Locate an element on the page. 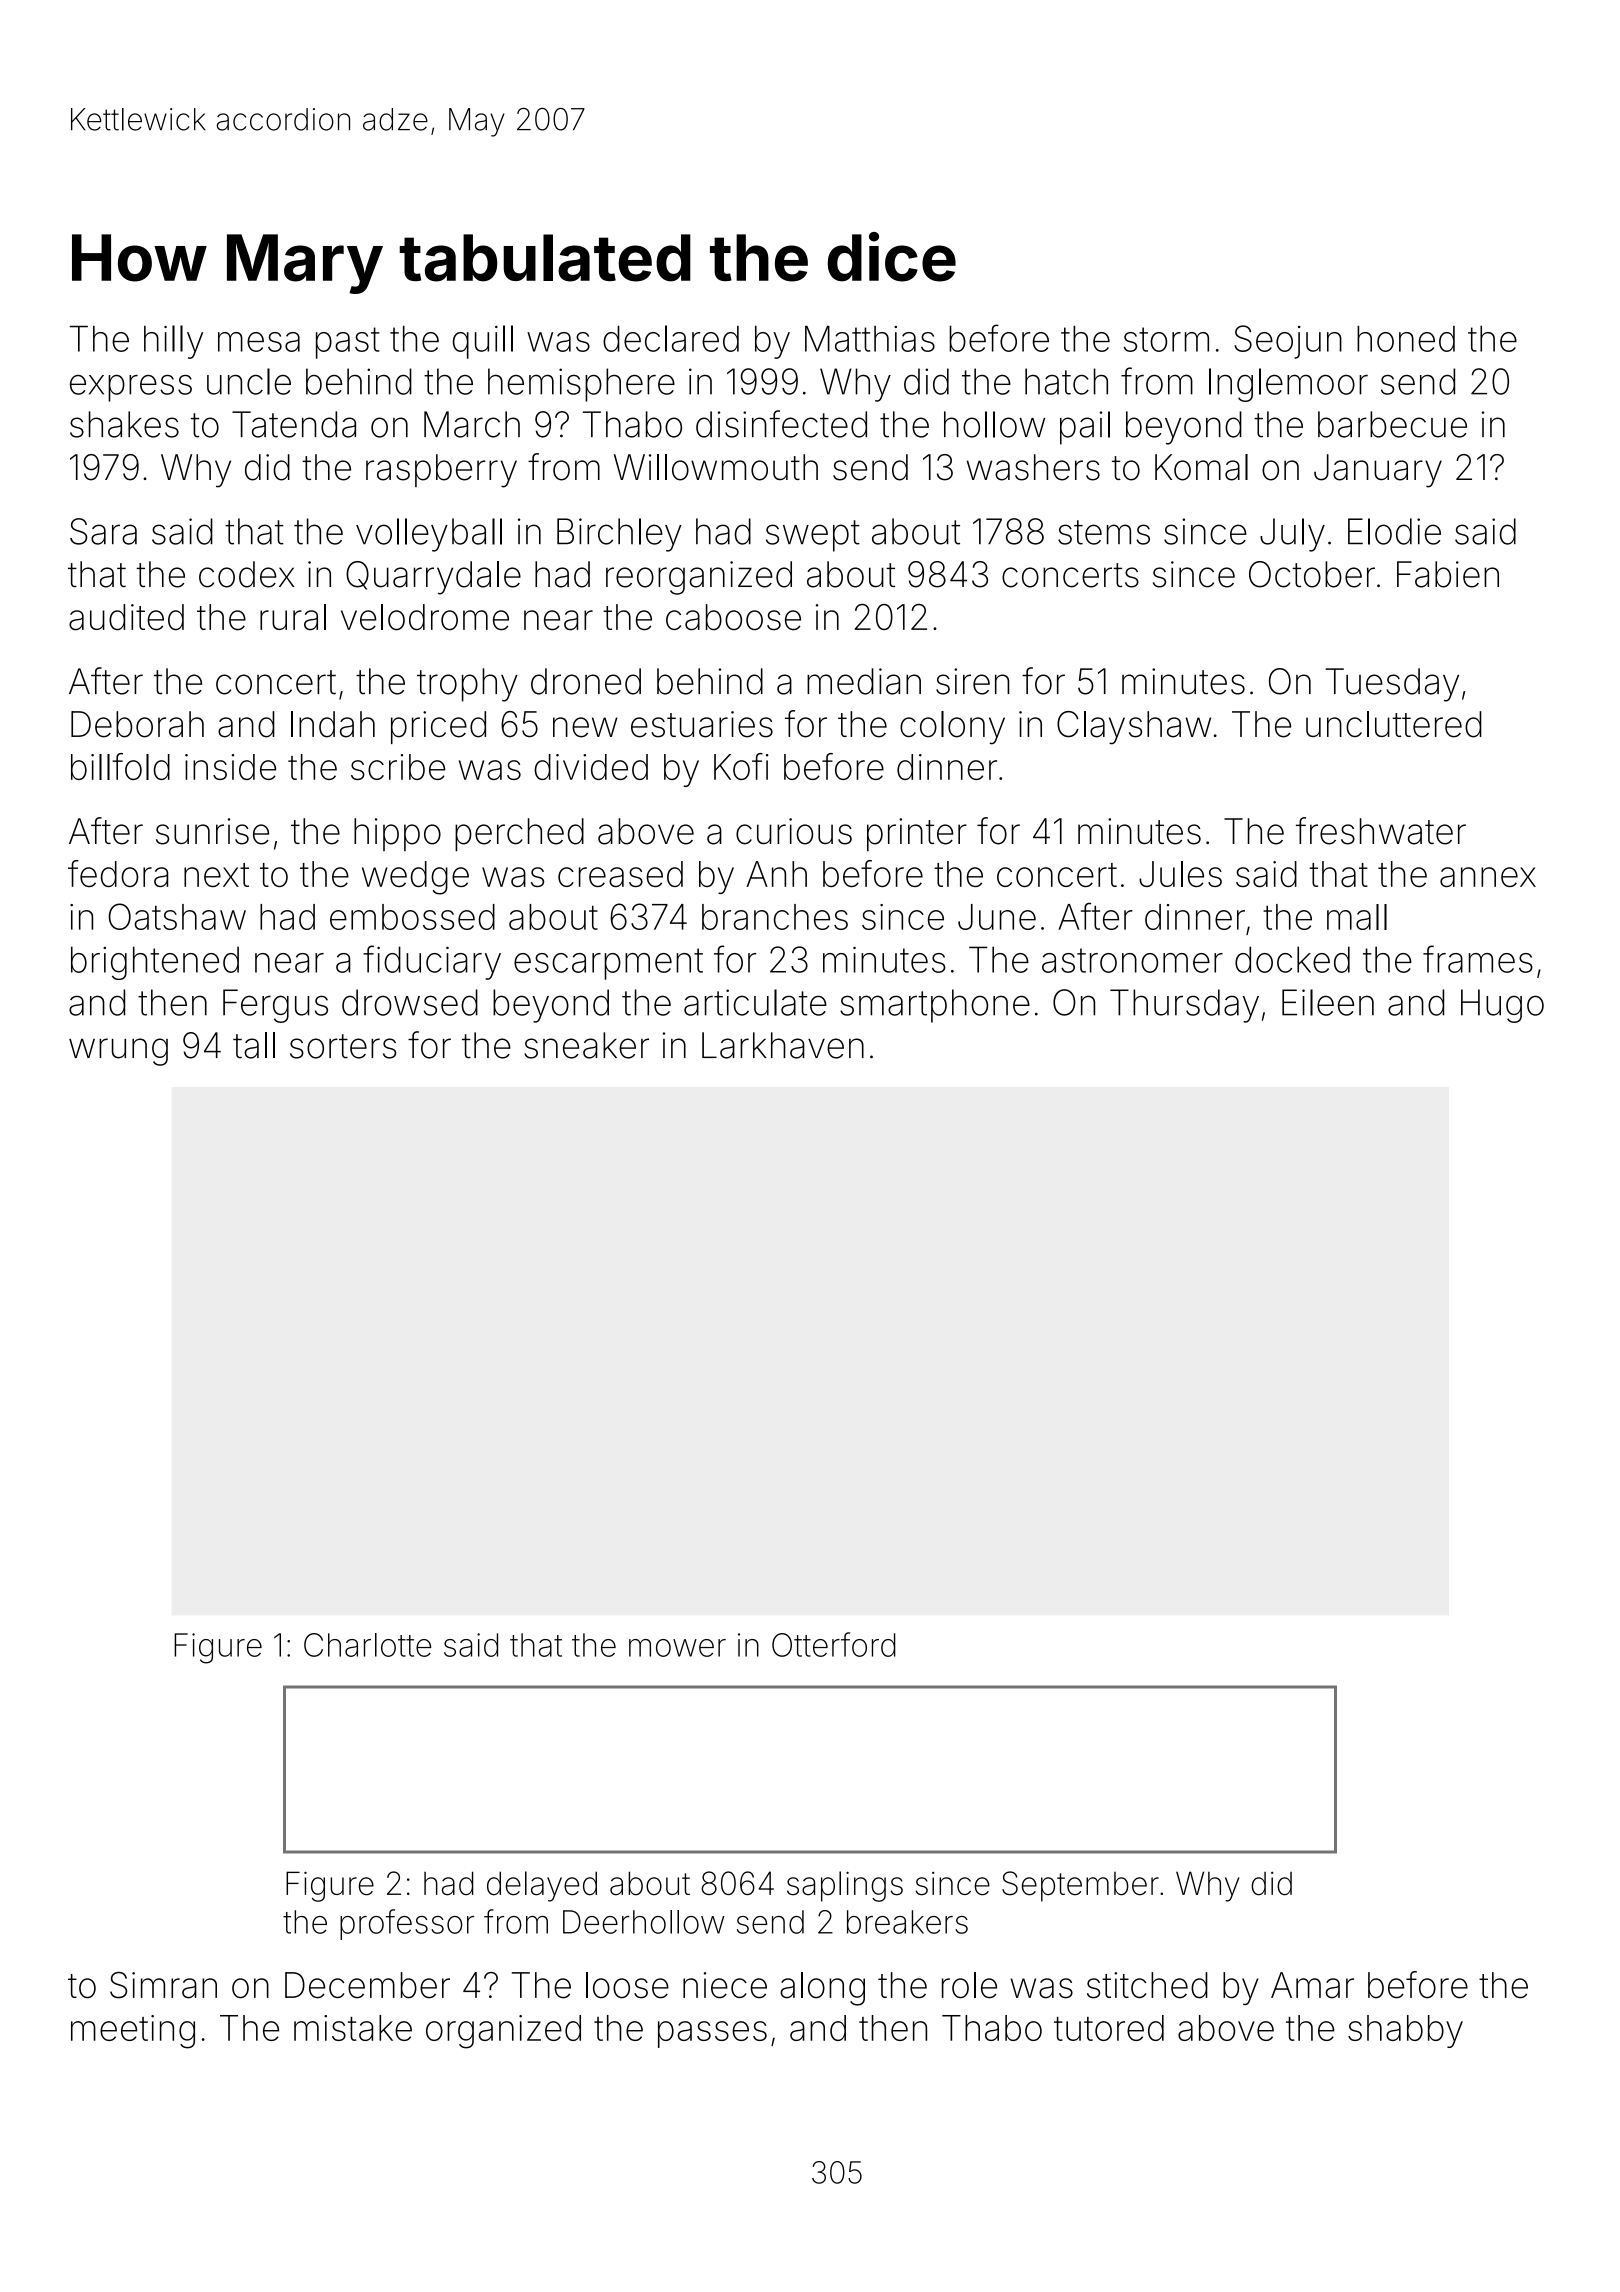 The image size is (1620, 2292). washers is located at coordinates (1033, 467).
